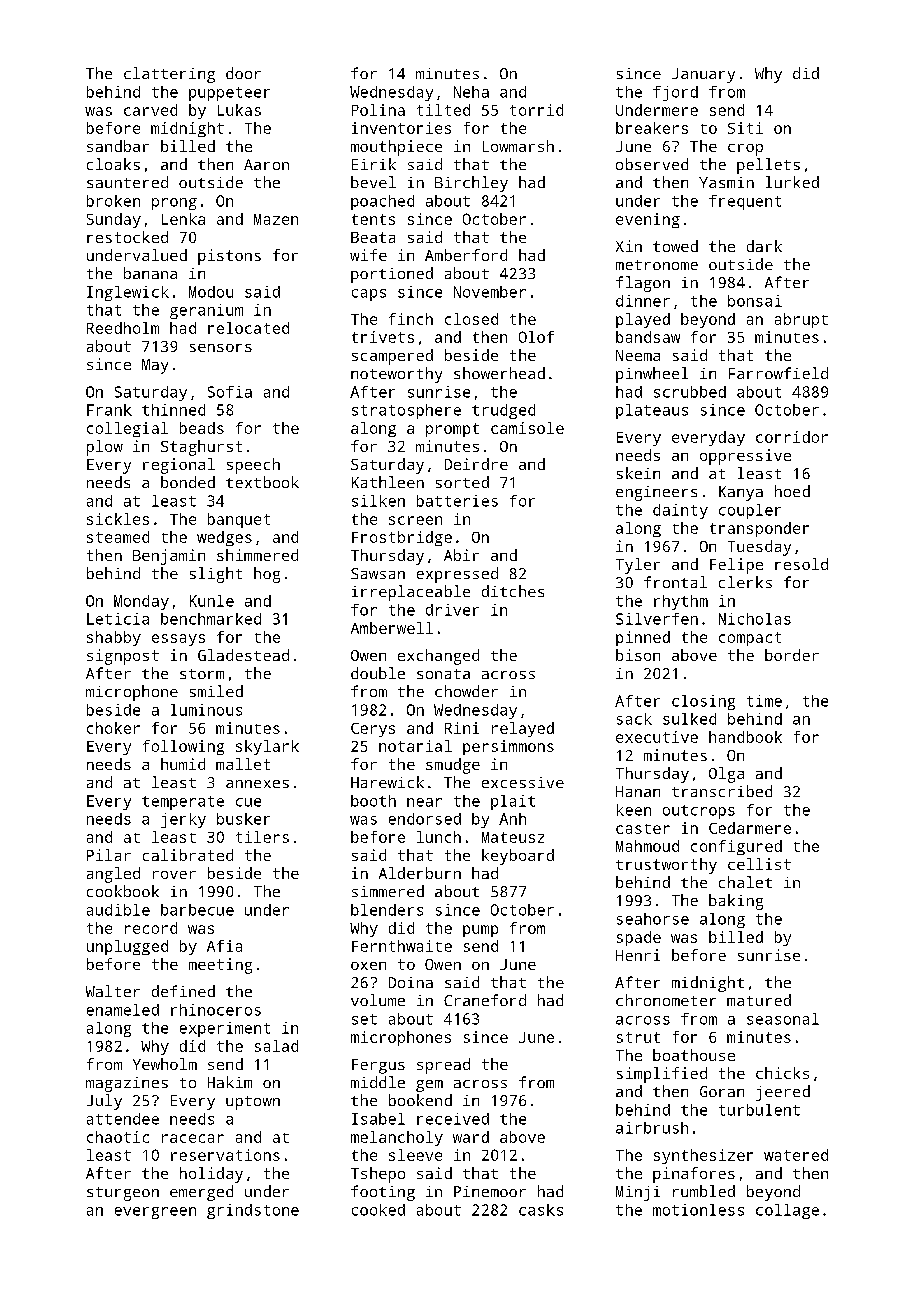 This document has height=1308, width=924. Describe the element at coordinates (778, 373) in the document. I see `Farrowfield` at that location.
